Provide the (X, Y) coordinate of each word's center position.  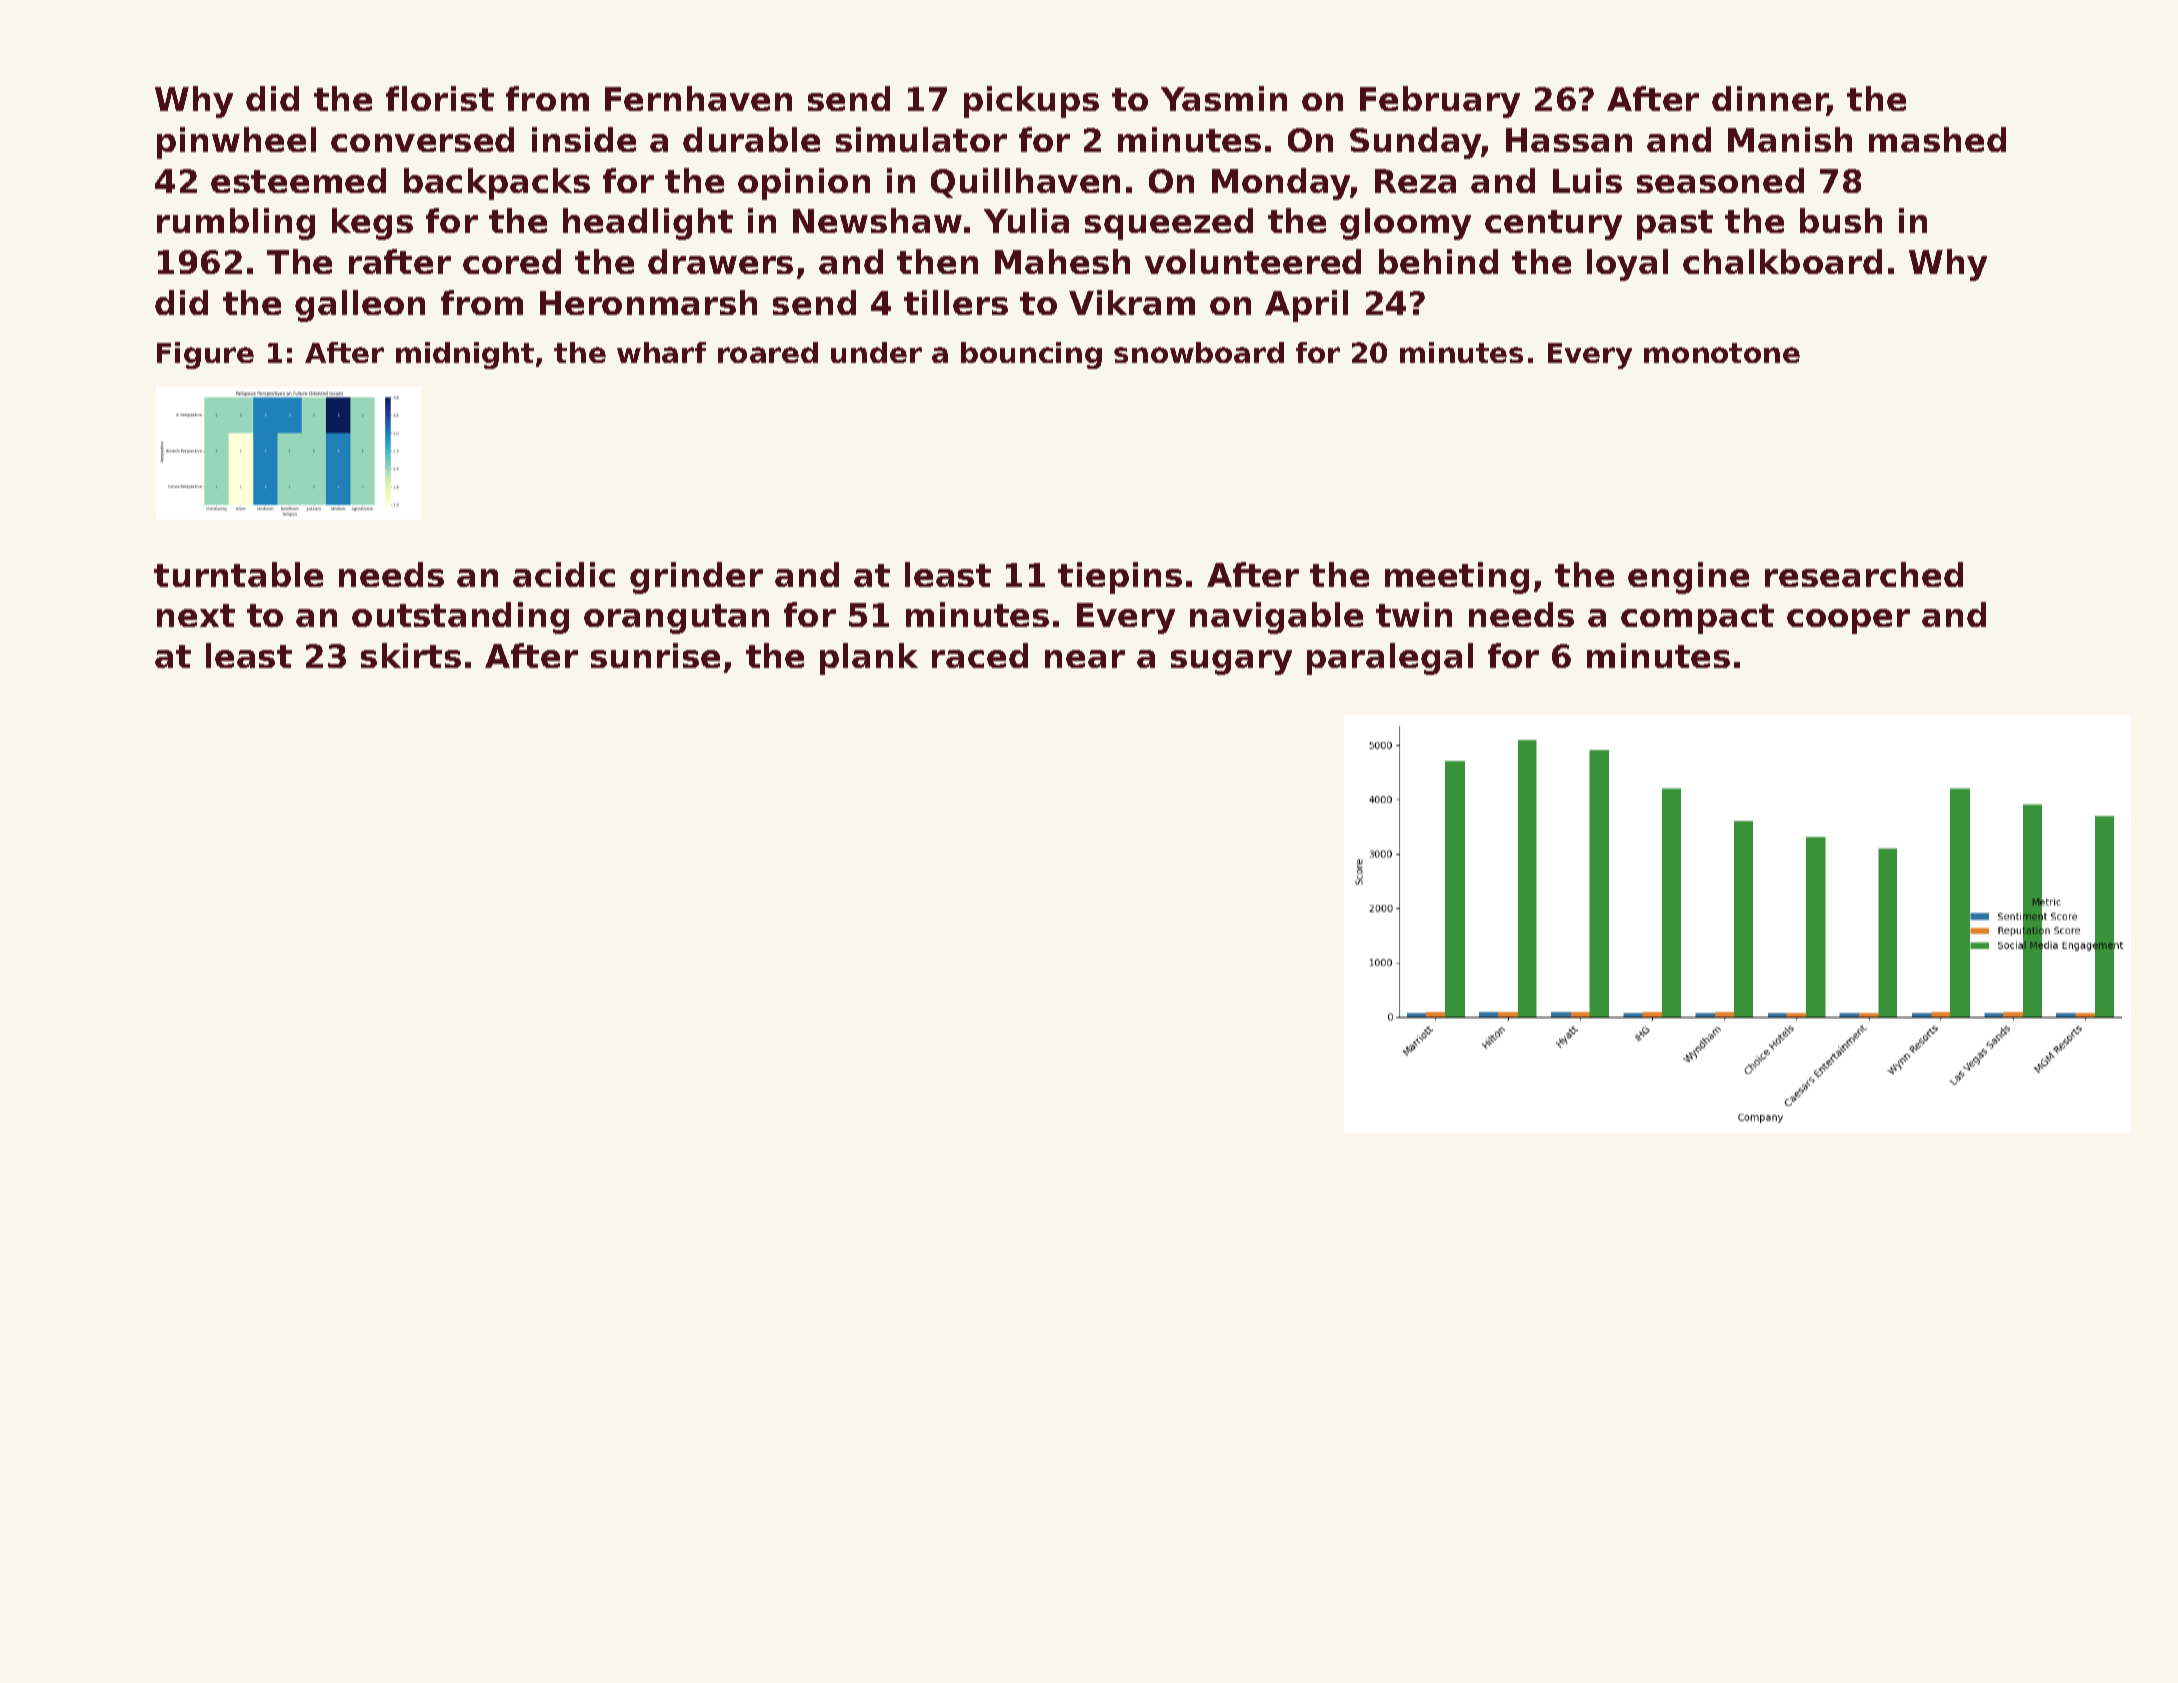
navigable (1276, 618)
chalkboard (1782, 261)
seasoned (1720, 180)
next (196, 615)
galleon (360, 306)
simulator (921, 139)
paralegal (1390, 659)
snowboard (1199, 352)
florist (440, 98)
